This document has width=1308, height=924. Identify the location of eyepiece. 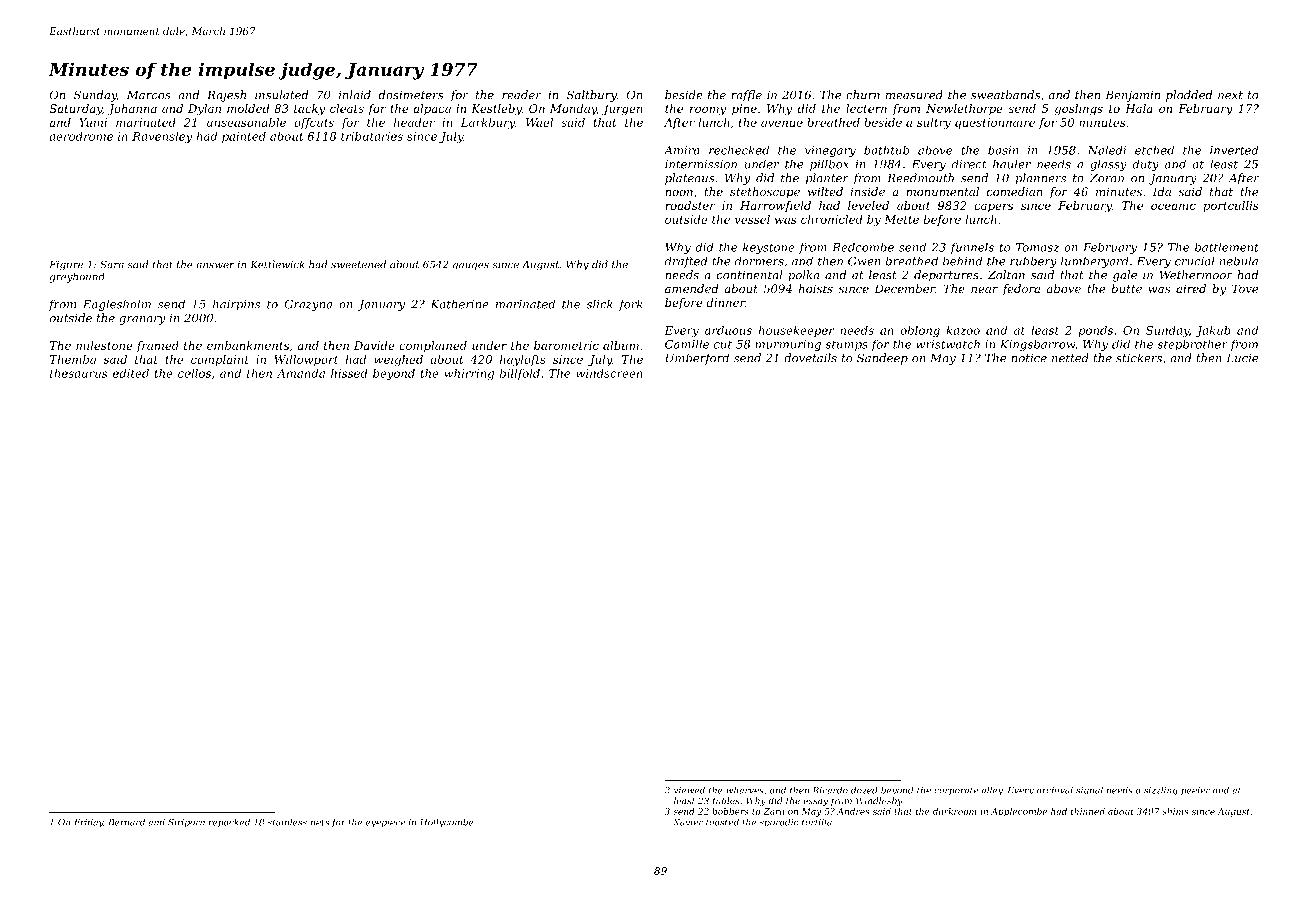
(385, 823).
